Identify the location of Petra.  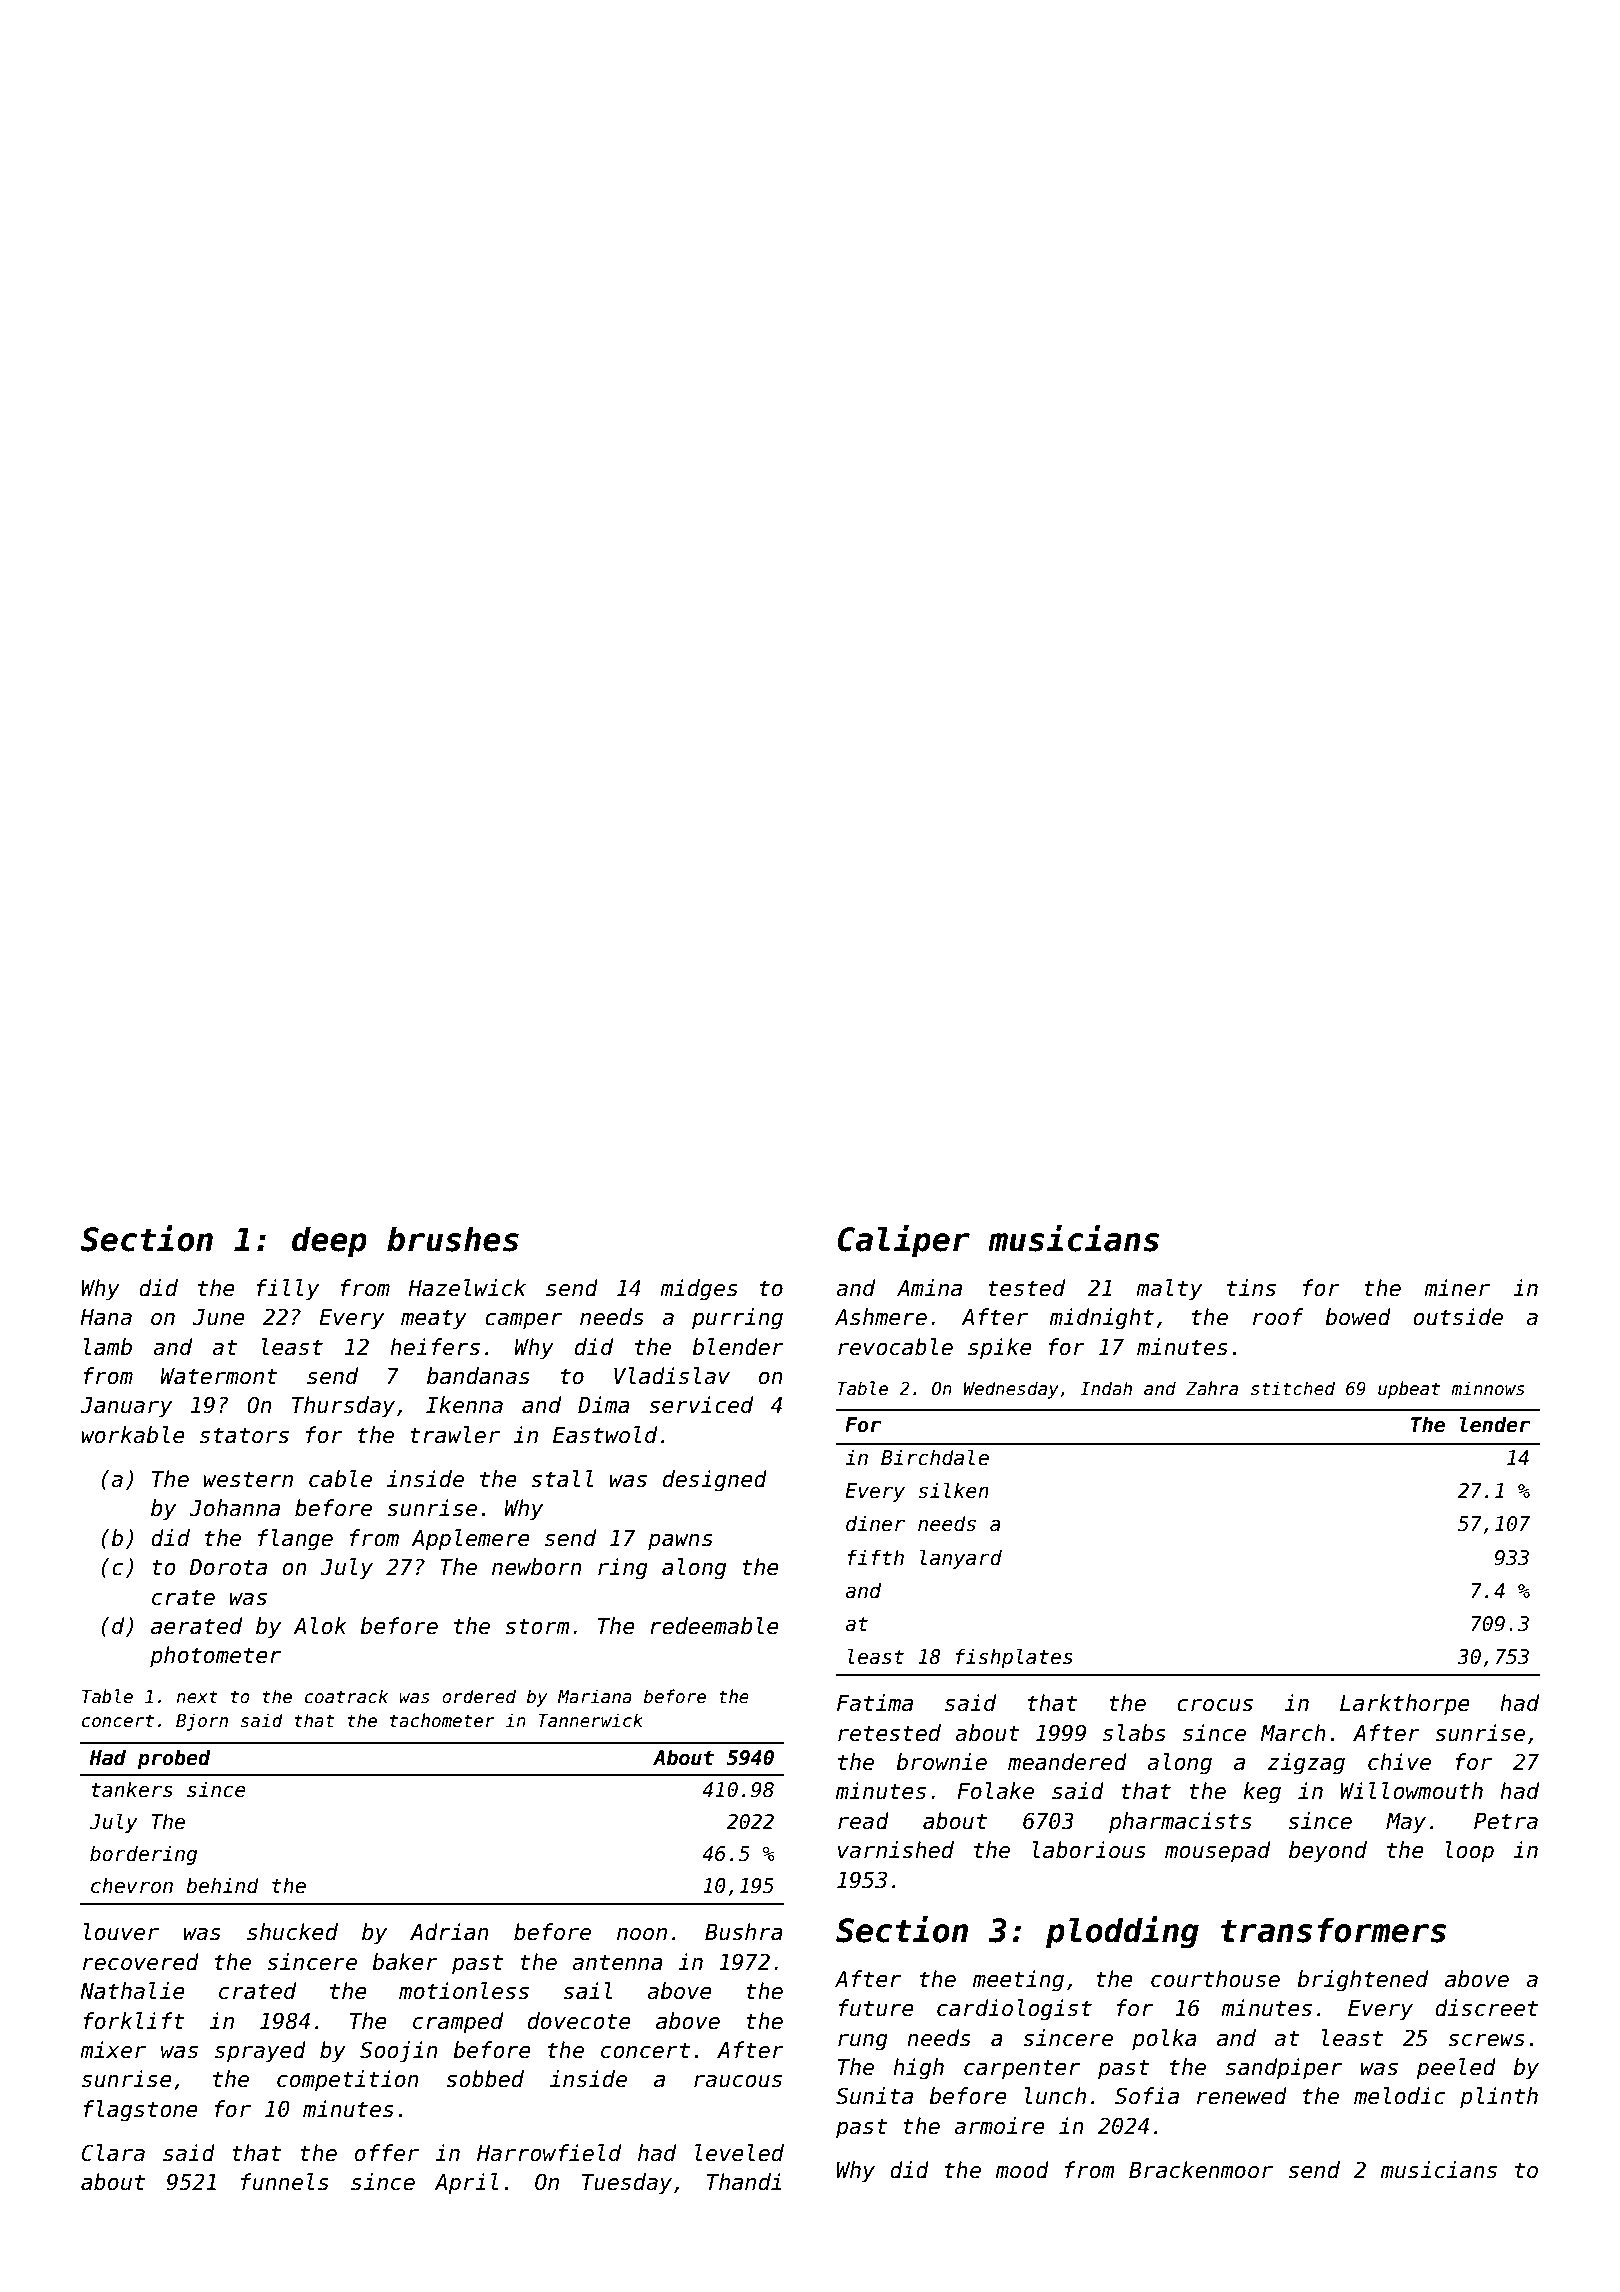
(1506, 1821).
